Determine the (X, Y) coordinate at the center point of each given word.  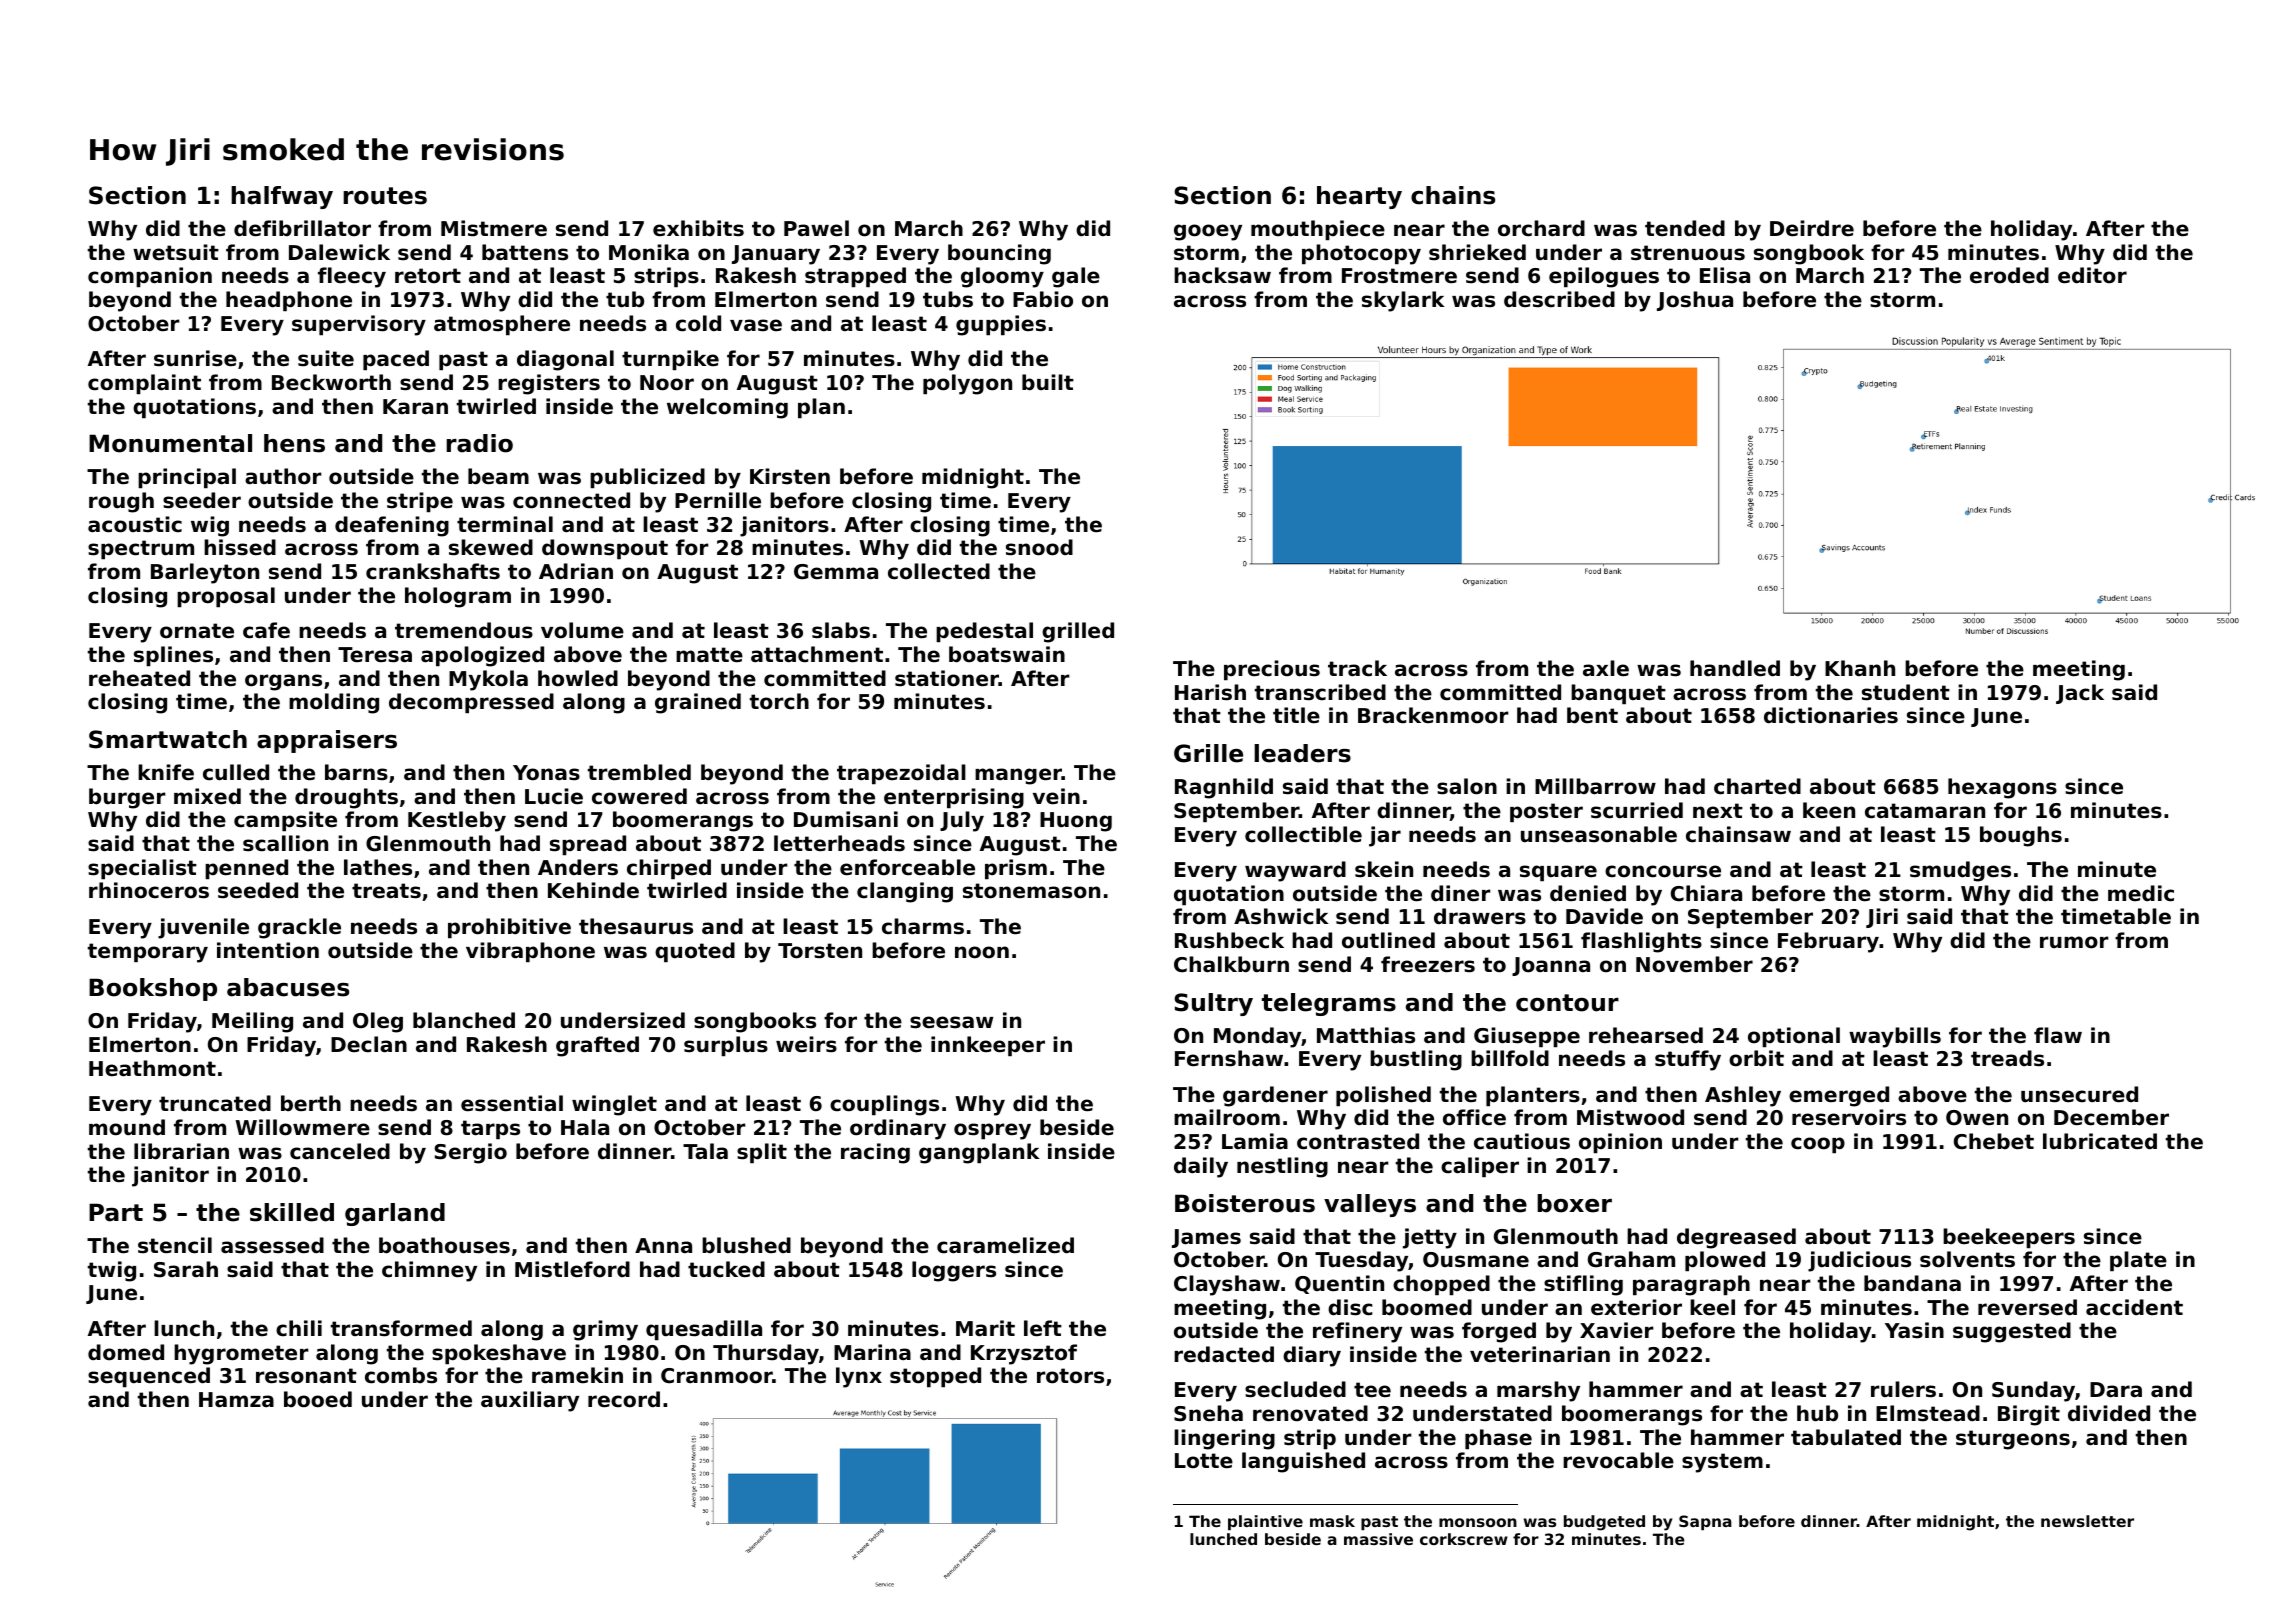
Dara (2116, 1389)
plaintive (1265, 1522)
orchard (1541, 228)
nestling (1282, 1167)
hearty (1359, 197)
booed (318, 1399)
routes (385, 196)
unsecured (2079, 1094)
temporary (148, 953)
